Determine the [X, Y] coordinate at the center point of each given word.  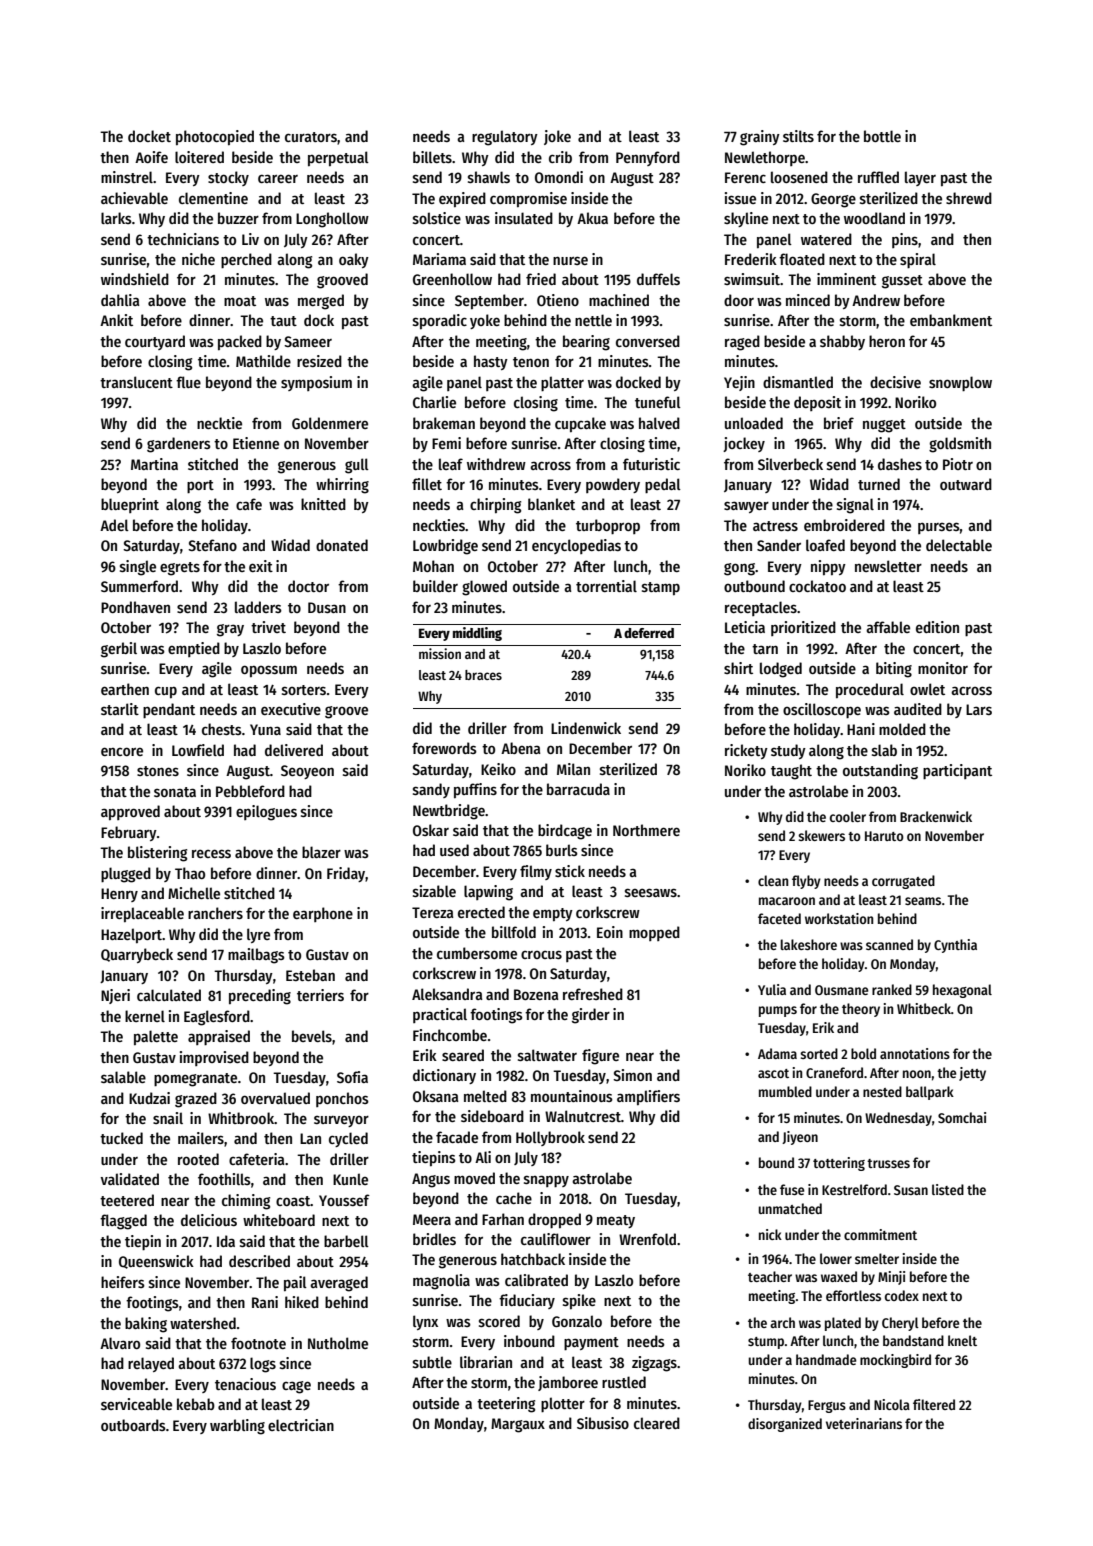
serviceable [136, 1404]
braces [483, 675]
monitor [943, 668]
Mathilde [263, 361]
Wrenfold [647, 1239]
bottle [882, 136]
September [489, 301]
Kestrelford [854, 1189]
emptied [194, 649]
